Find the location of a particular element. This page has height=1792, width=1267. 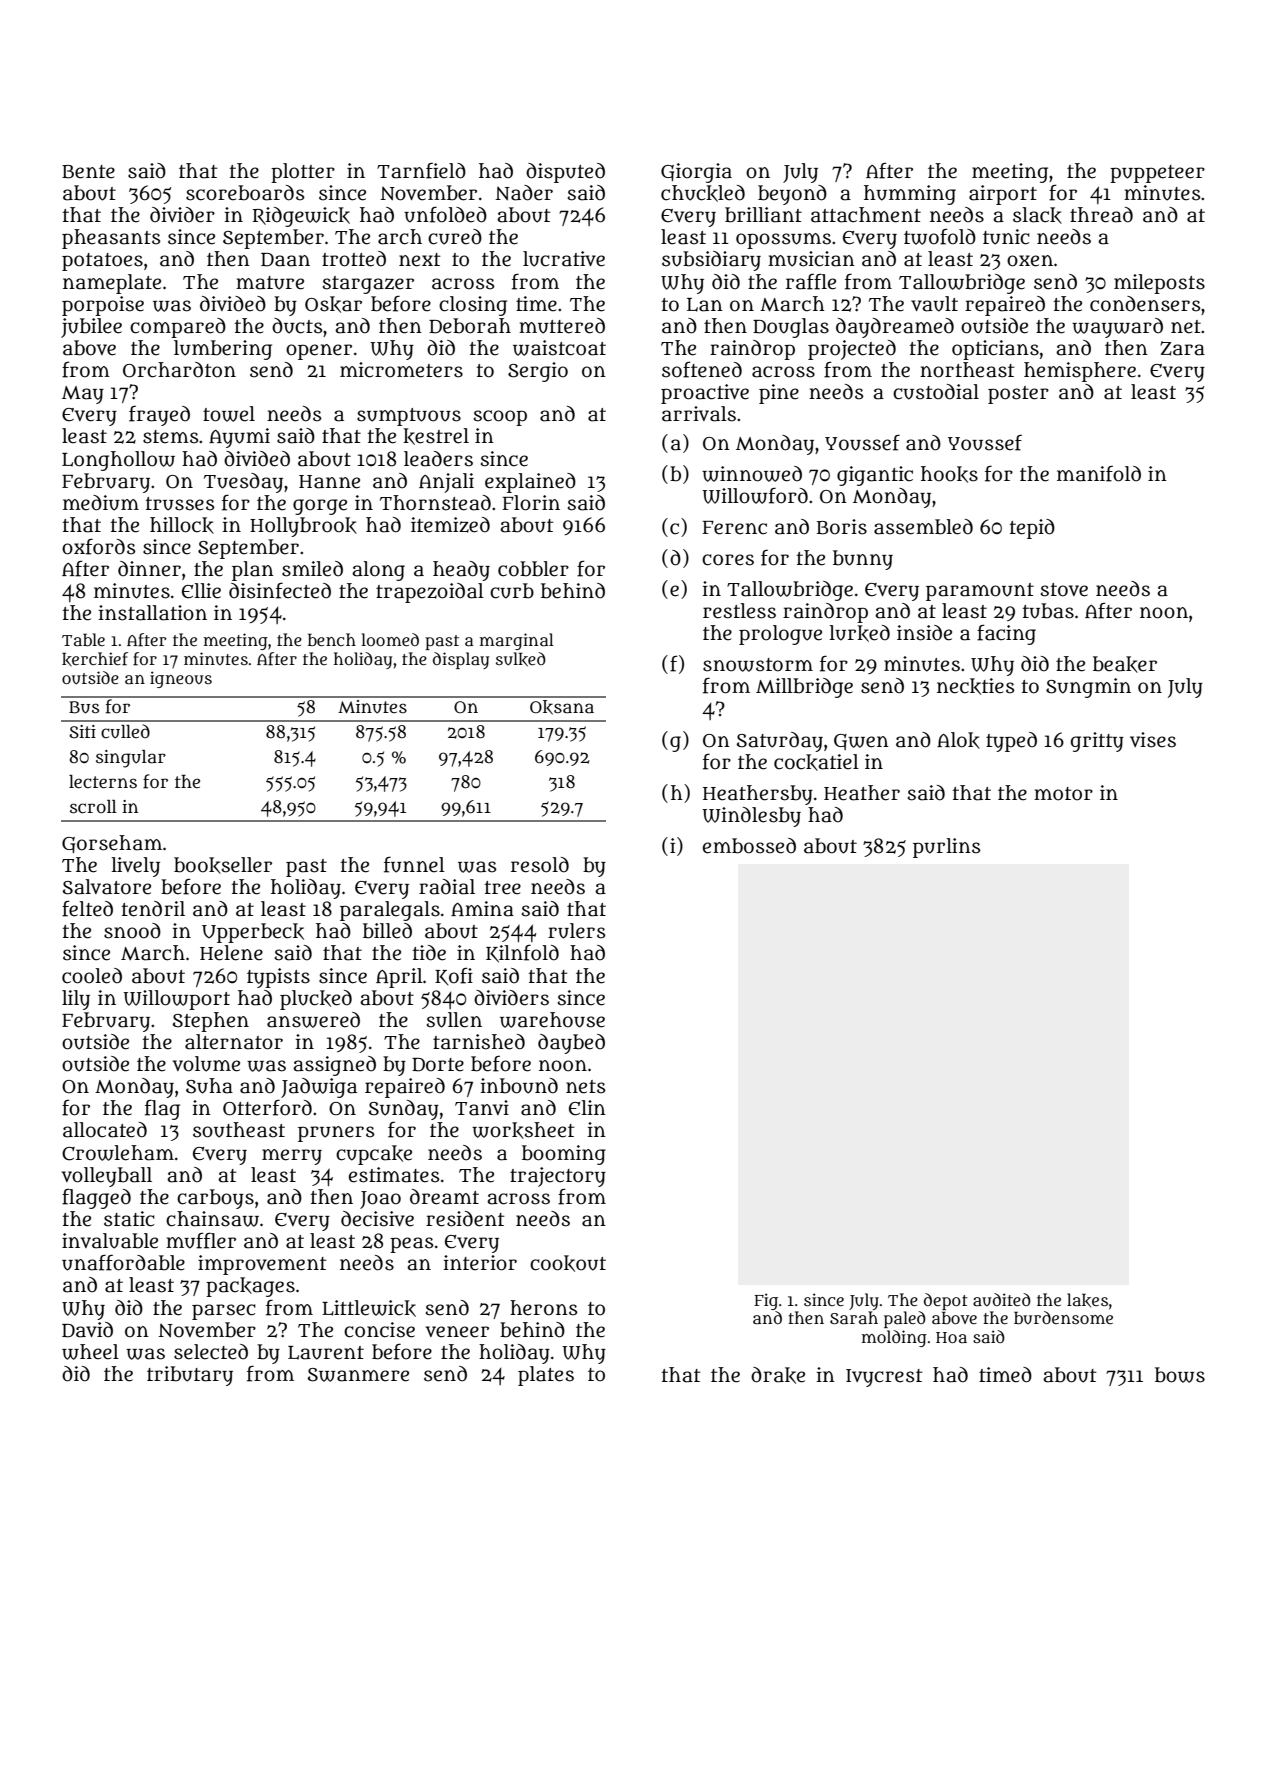

Bente is located at coordinates (88, 172).
